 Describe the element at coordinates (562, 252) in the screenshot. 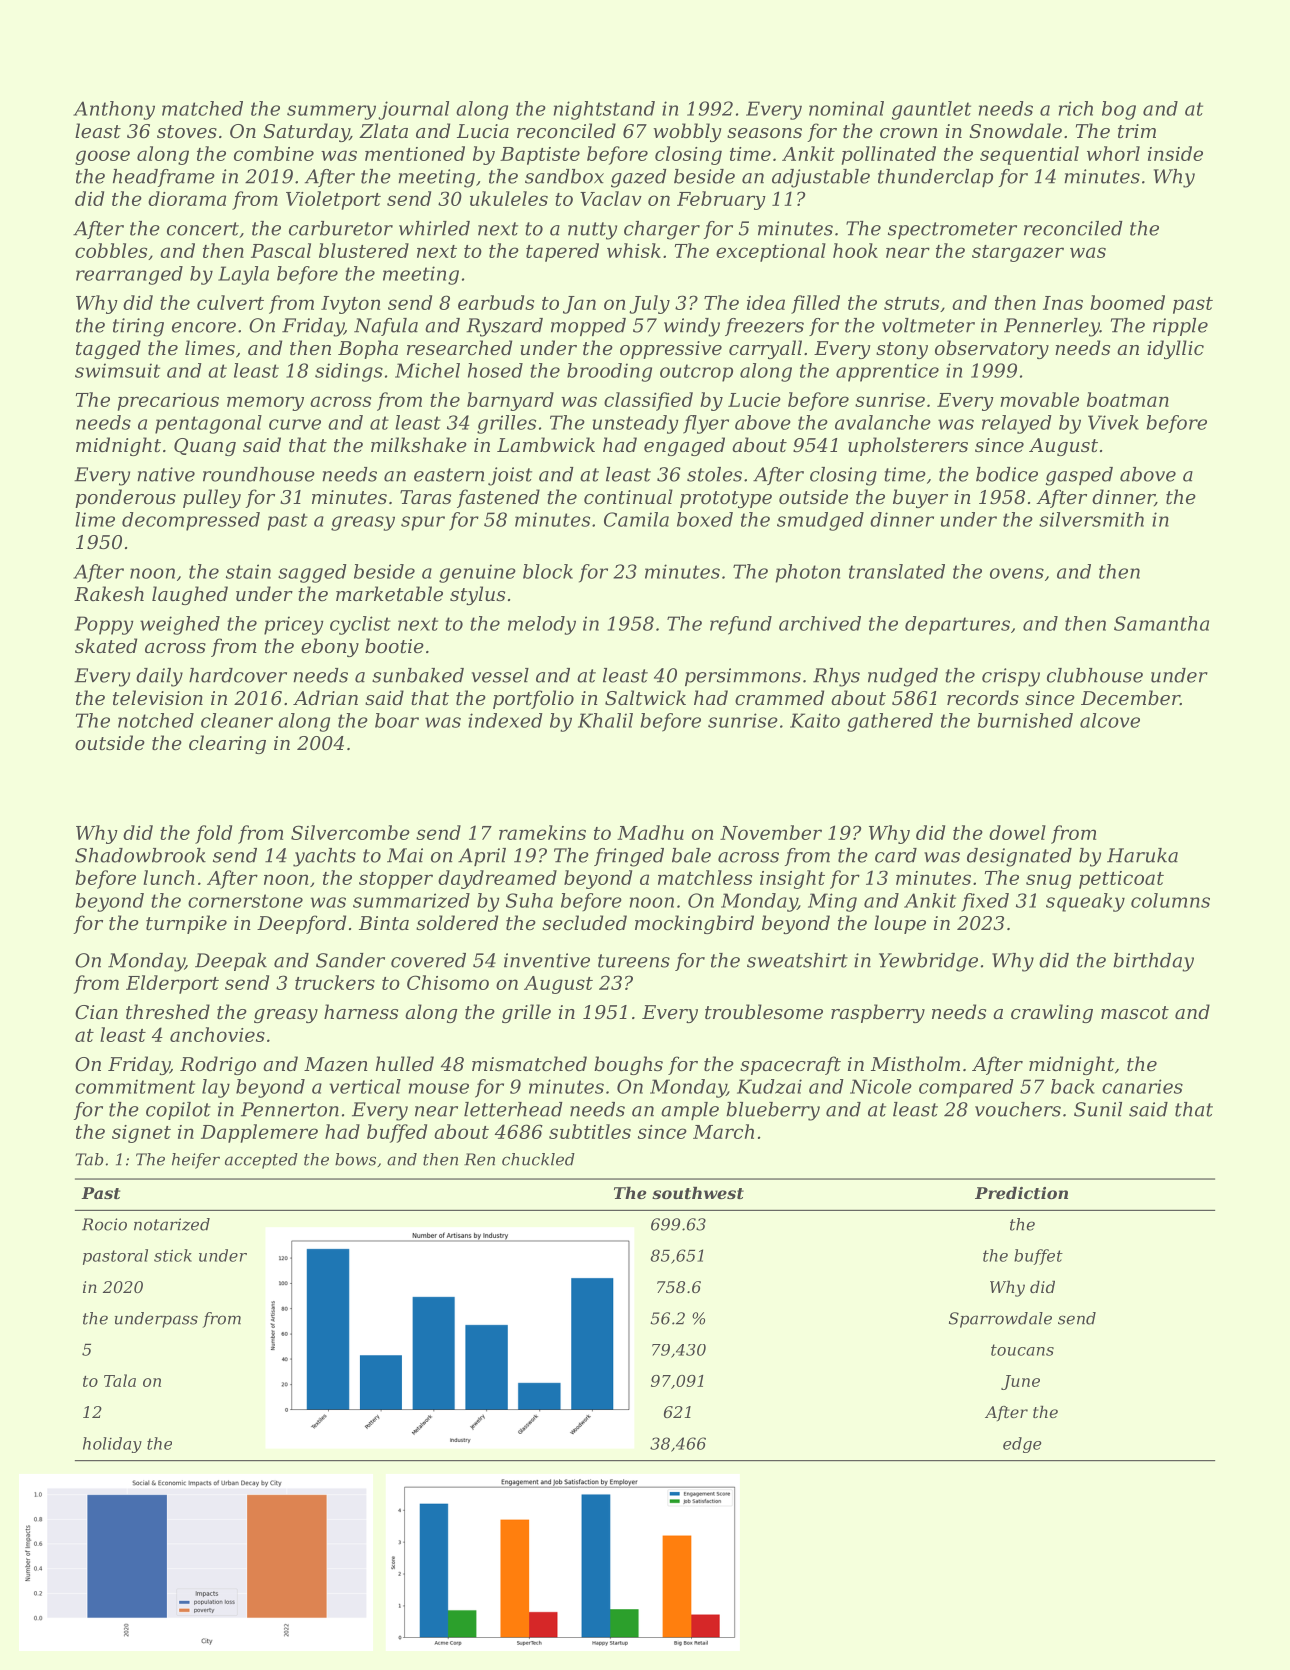

I see `tapered` at that location.
